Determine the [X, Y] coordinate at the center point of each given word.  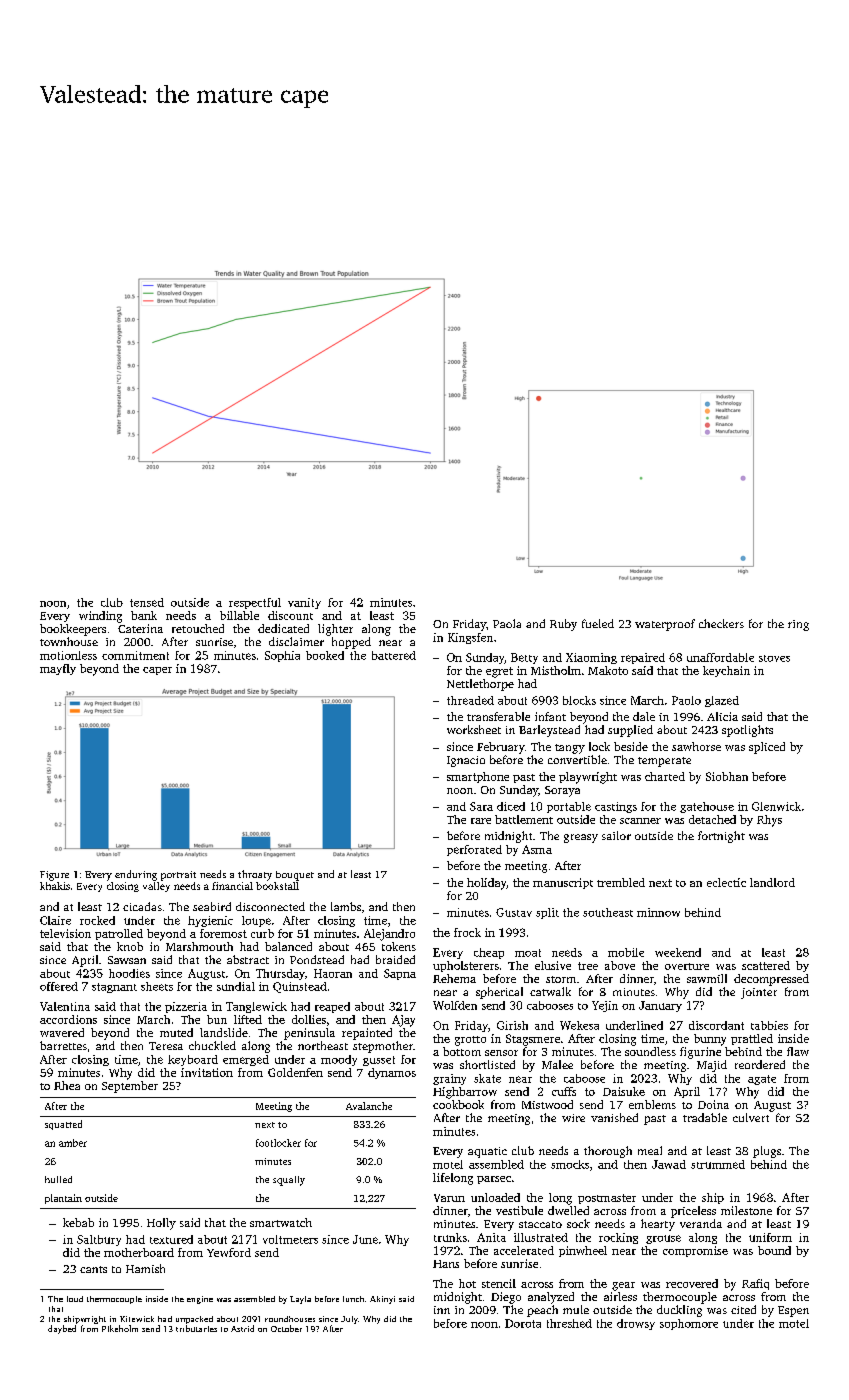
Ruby [563, 625]
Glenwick [776, 806]
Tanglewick [256, 1007]
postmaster [607, 1199]
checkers [721, 623]
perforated [474, 850]
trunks [450, 1237]
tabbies [769, 1025]
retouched [198, 628]
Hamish [145, 1268]
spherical [499, 993]
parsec [494, 1180]
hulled [58, 1179]
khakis [55, 886]
